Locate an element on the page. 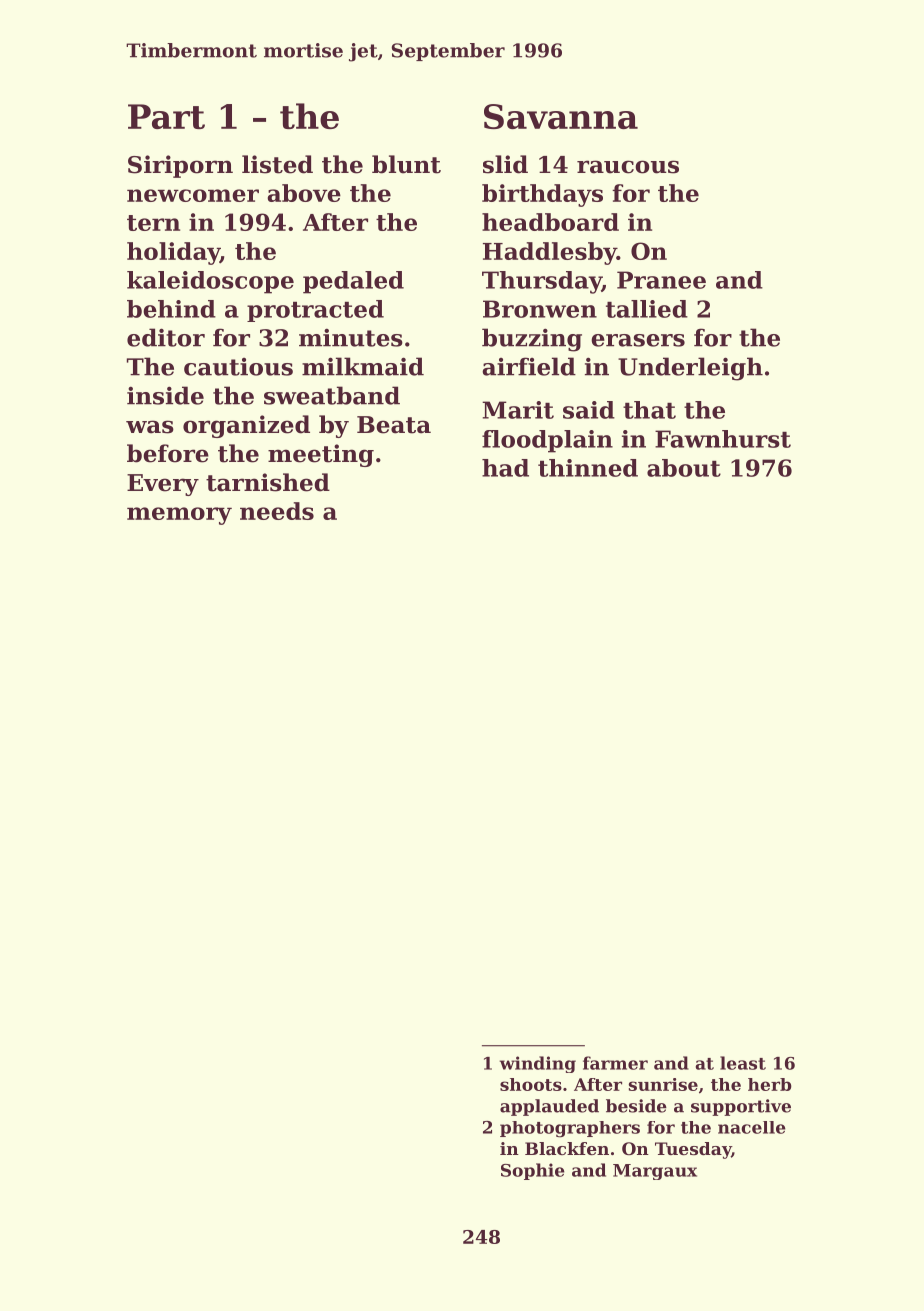 Image resolution: width=924 pixels, height=1311 pixels. sunrise is located at coordinates (663, 1084).
